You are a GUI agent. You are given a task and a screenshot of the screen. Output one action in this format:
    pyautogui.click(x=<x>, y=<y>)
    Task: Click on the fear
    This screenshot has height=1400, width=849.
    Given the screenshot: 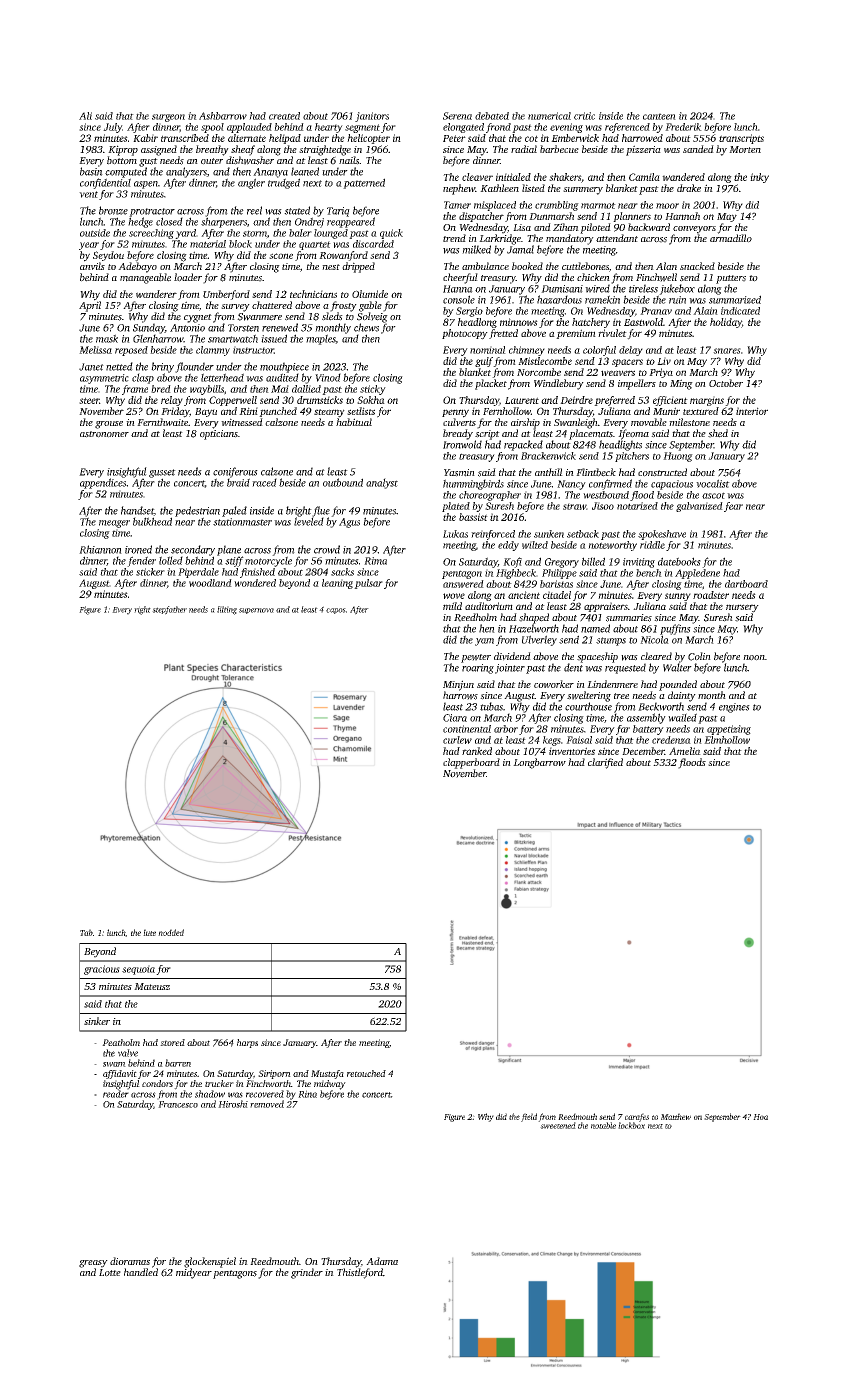 What is the action you would take?
    pyautogui.click(x=733, y=507)
